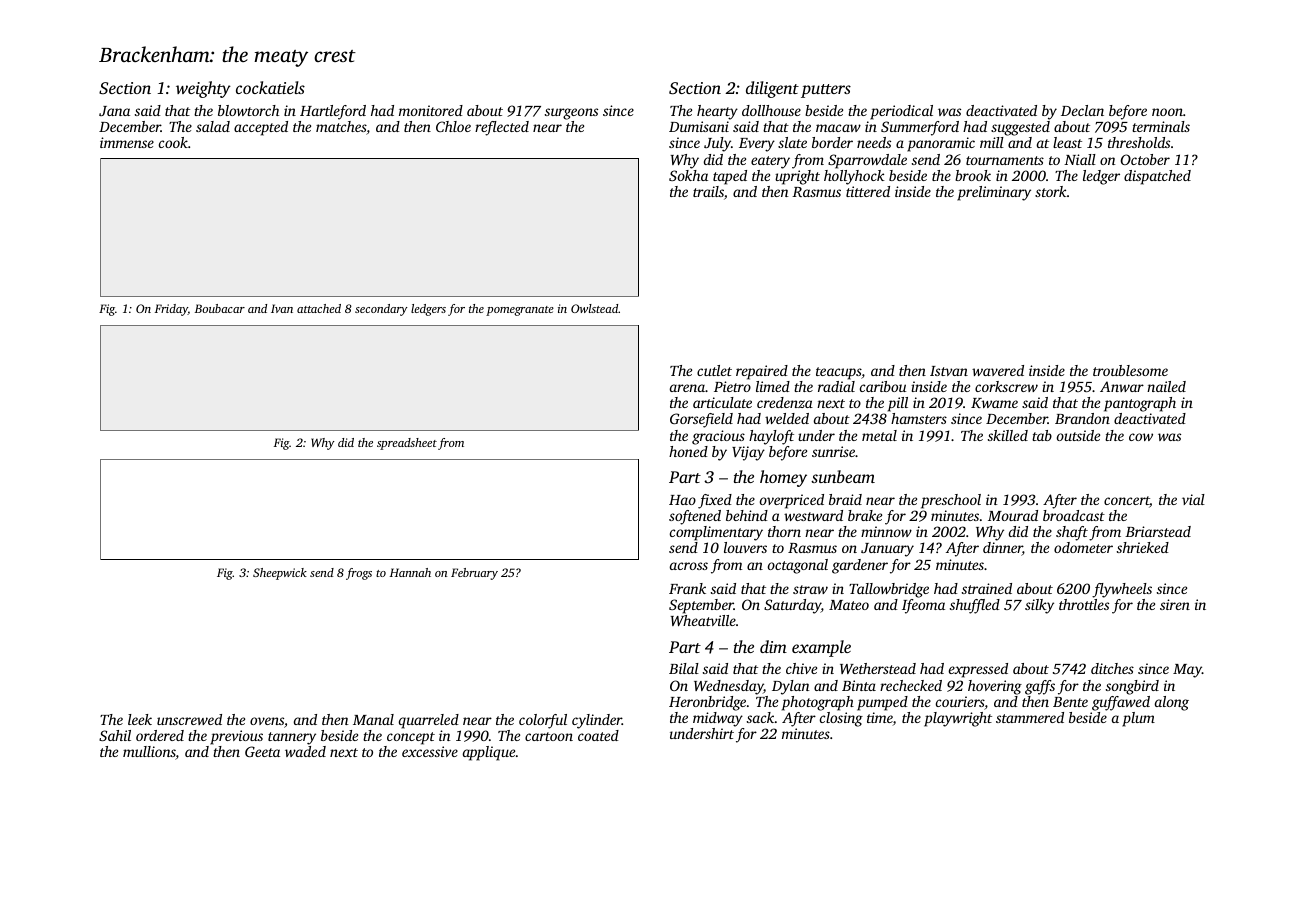 Image resolution: width=1308 pixels, height=924 pixels. Describe the element at coordinates (431, 110) in the image. I see `monitored` at that location.
